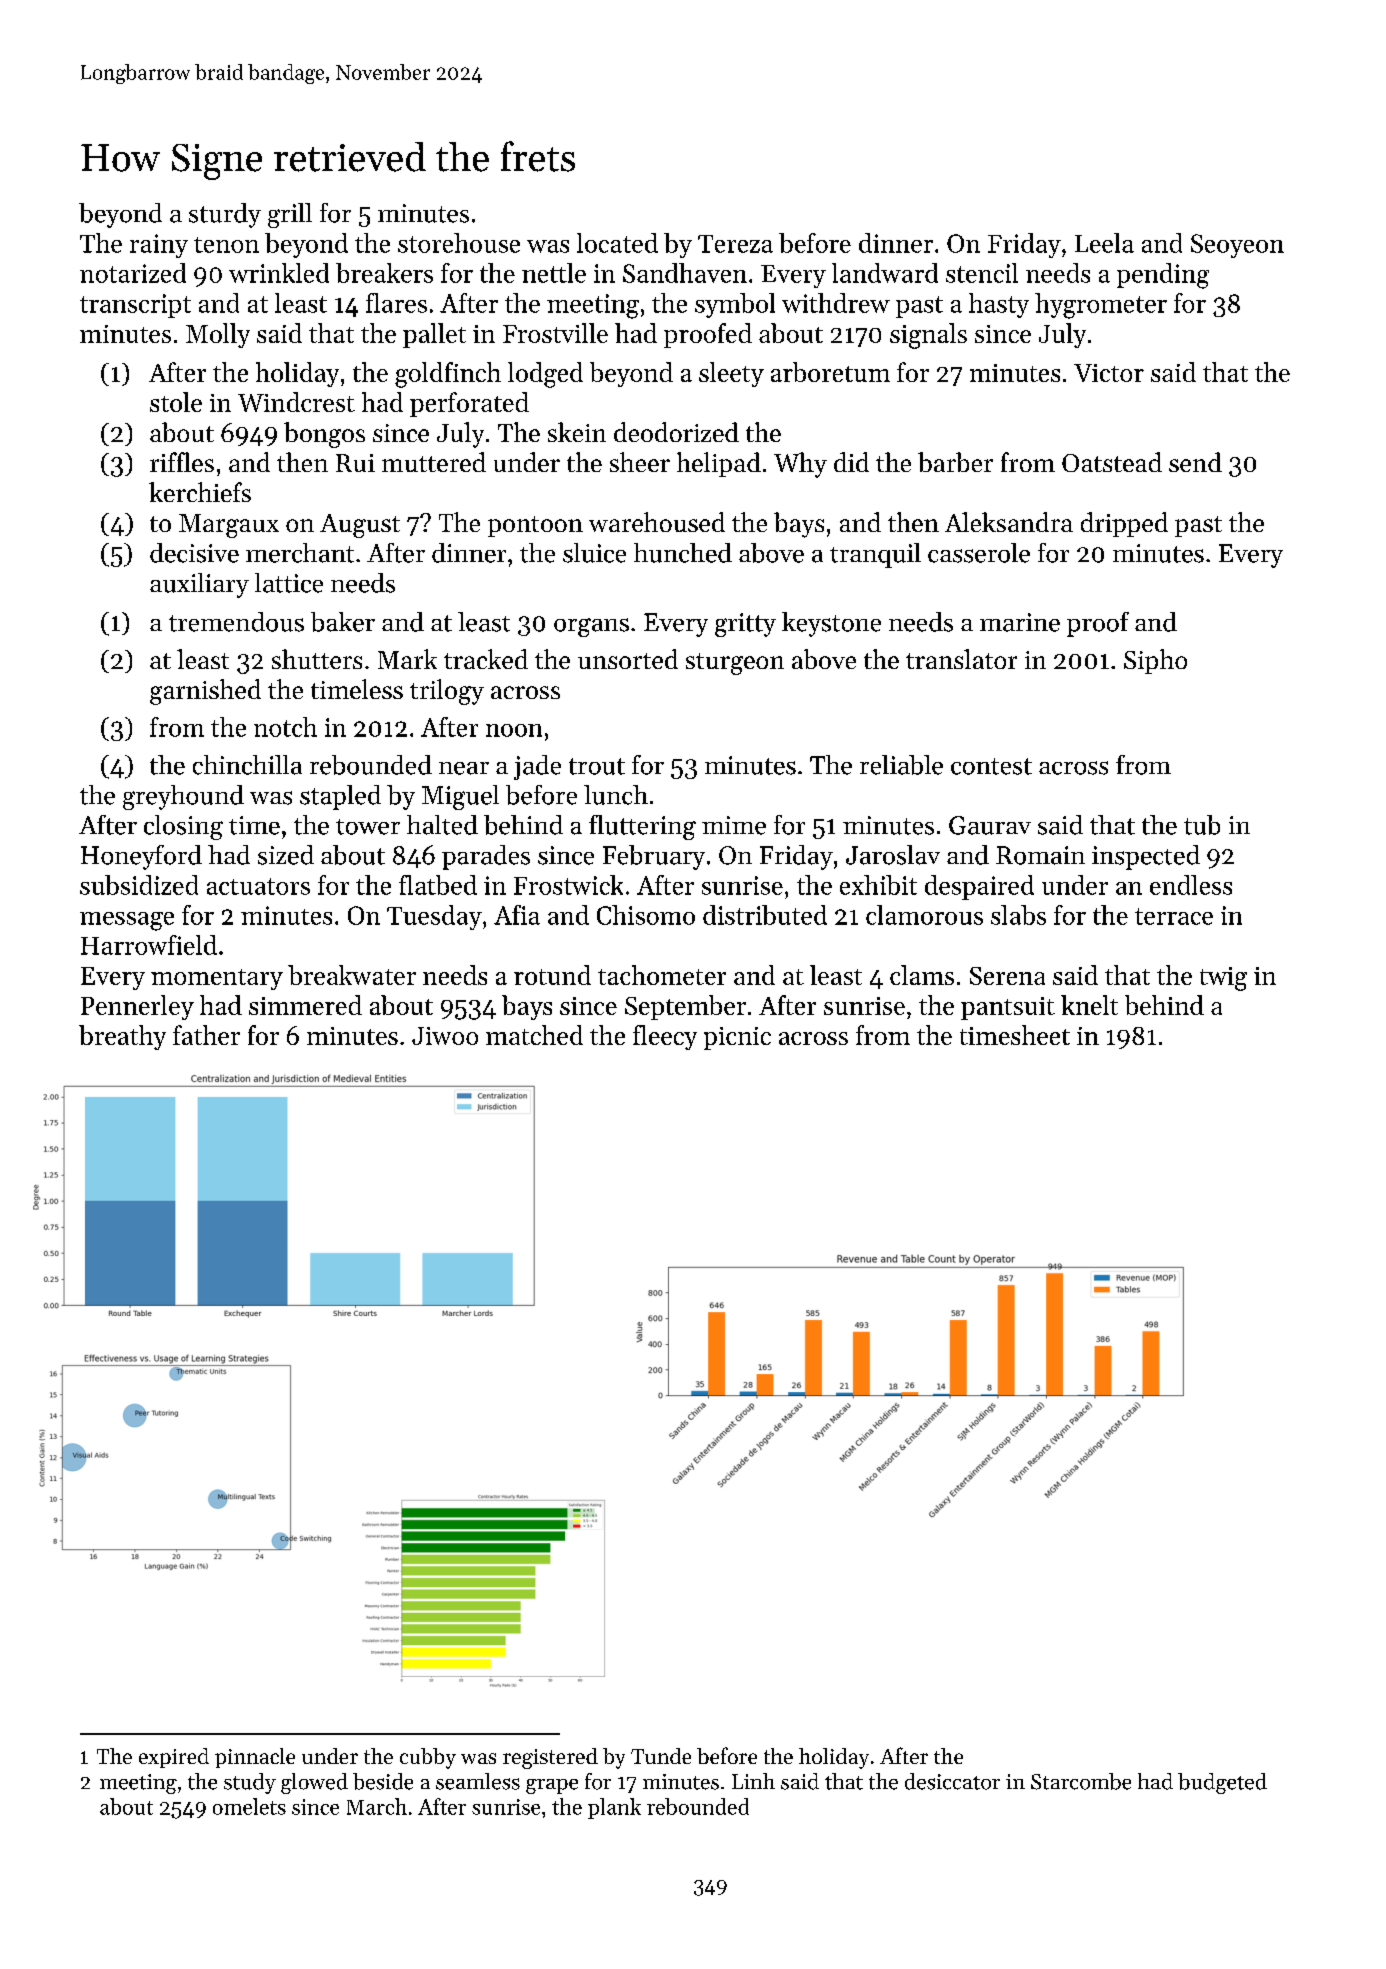 This screenshot has width=1386, height=1969. What do you see at coordinates (657, 522) in the screenshot?
I see `warehoused` at bounding box center [657, 522].
